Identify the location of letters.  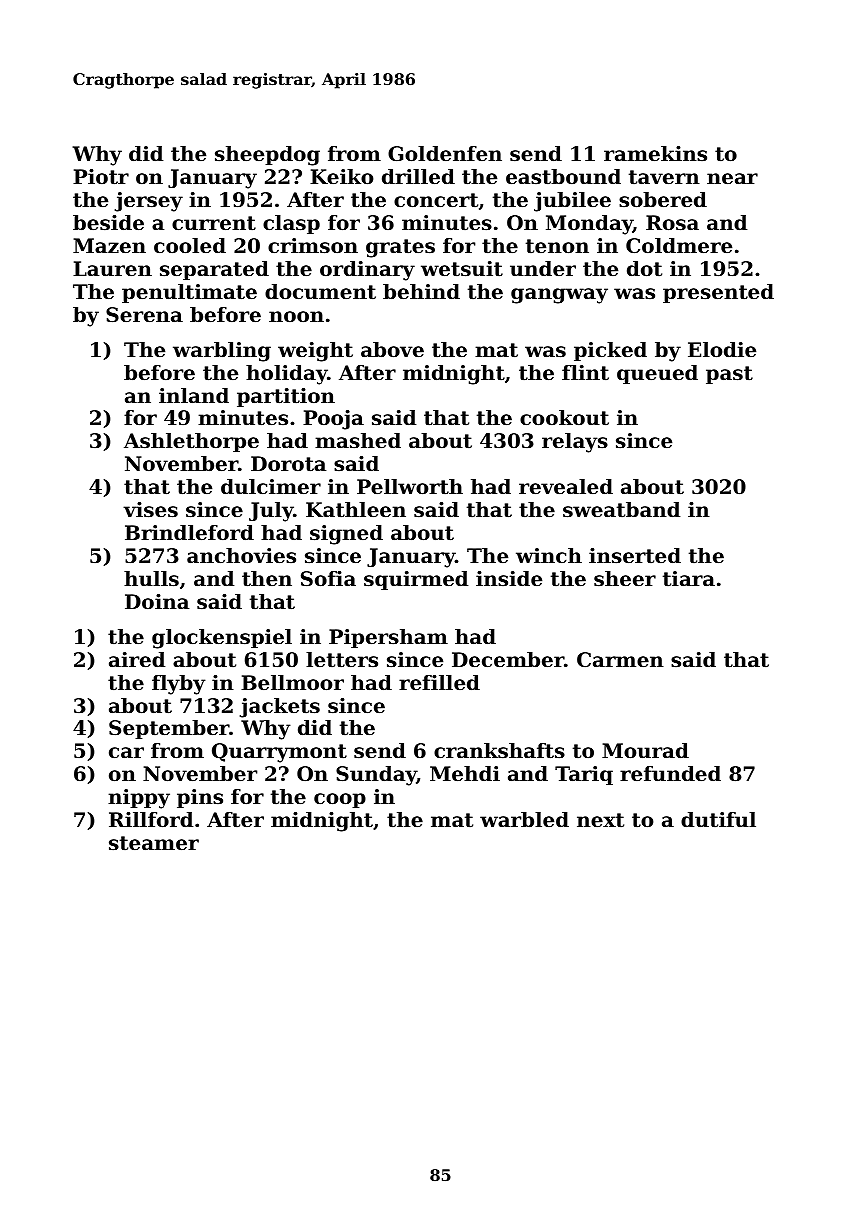
(342, 660).
